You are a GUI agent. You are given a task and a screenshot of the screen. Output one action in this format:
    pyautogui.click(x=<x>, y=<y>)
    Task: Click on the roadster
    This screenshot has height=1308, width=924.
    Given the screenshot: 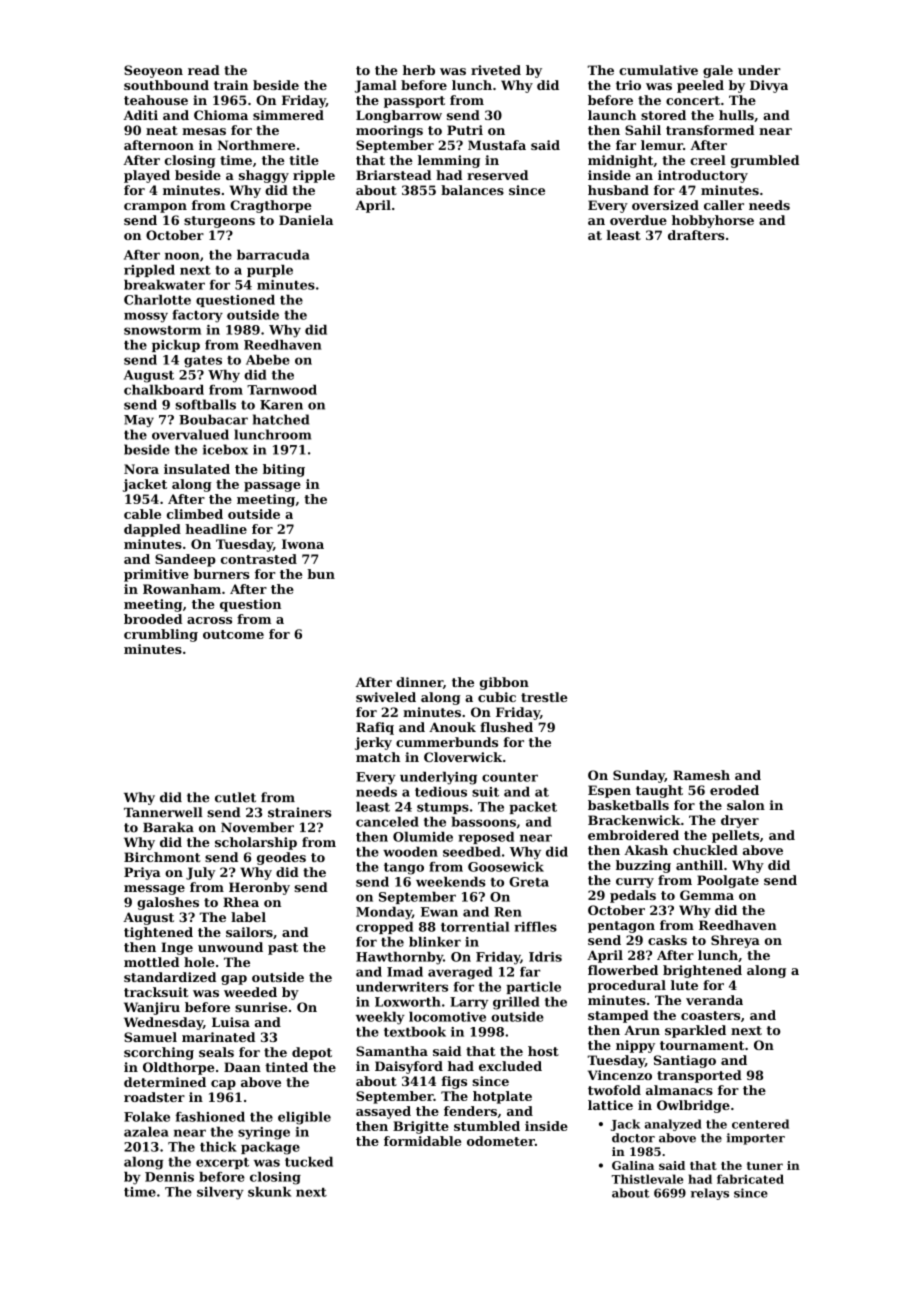 What is the action you would take?
    pyautogui.click(x=154, y=1097)
